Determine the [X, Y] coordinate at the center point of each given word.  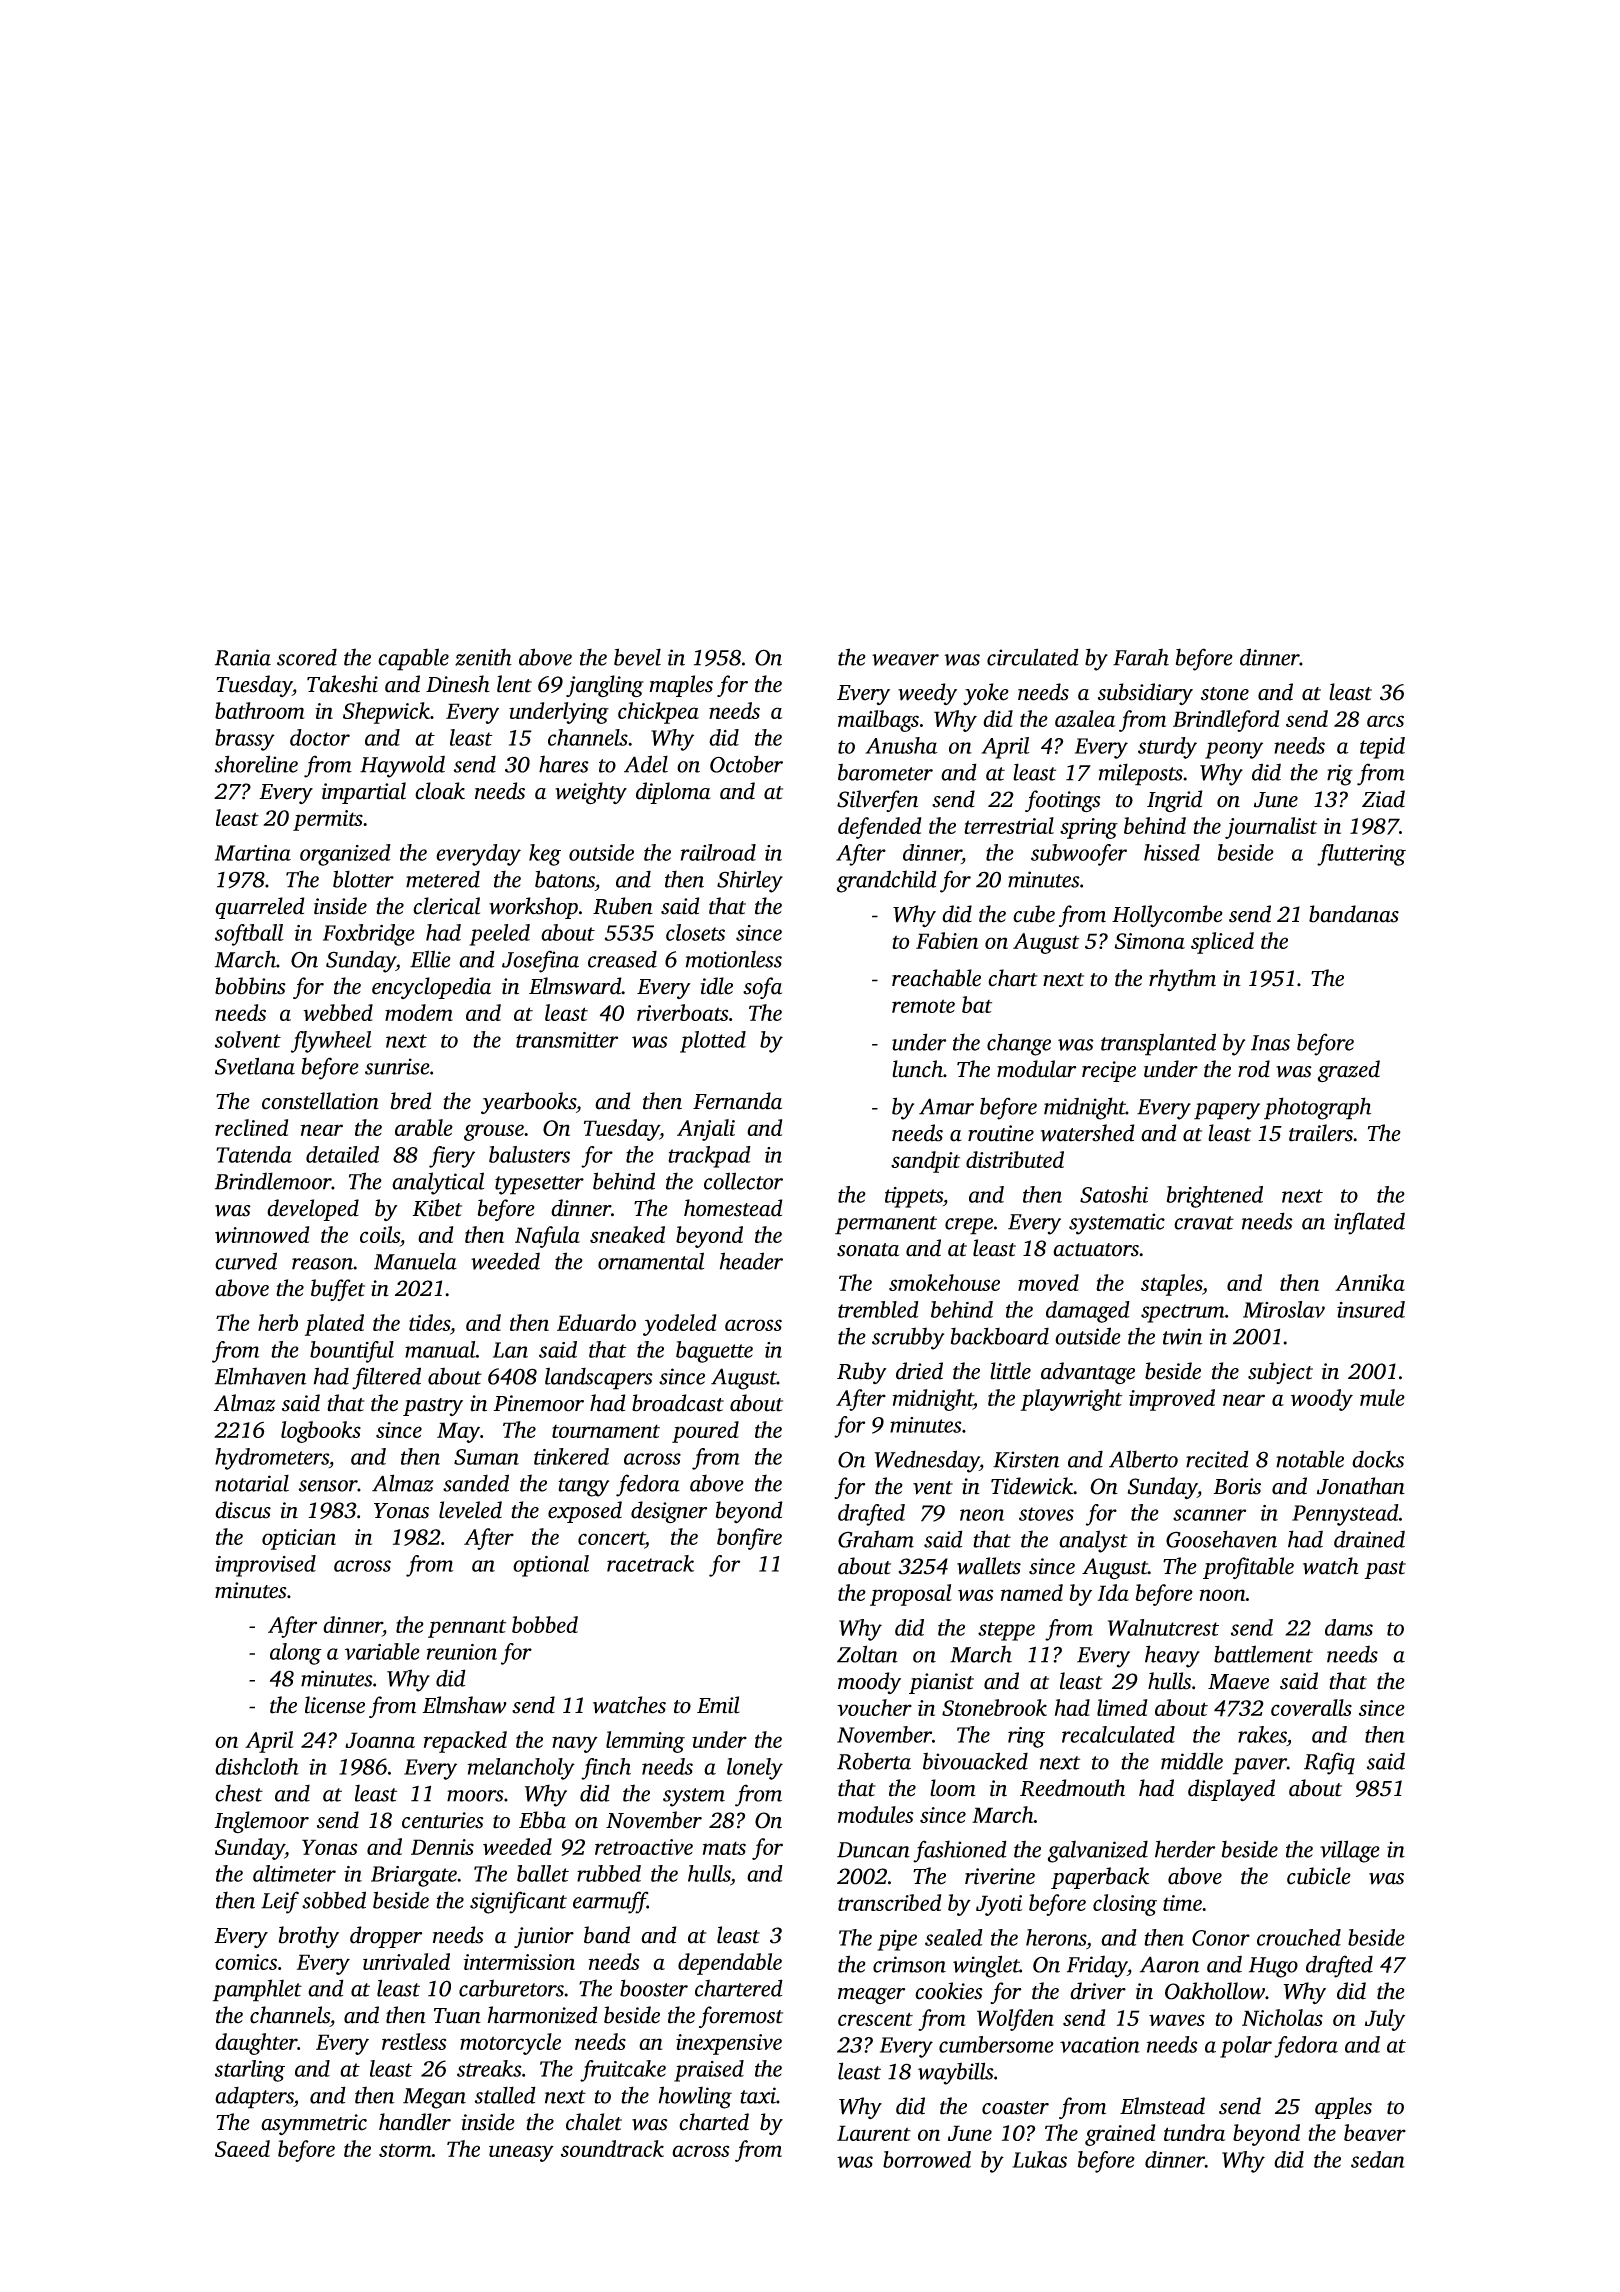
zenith [483, 657]
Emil [718, 1705]
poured [705, 1432]
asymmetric [314, 2124]
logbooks [321, 1432]
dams [1349, 1627]
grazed [1349, 1071]
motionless [734, 959]
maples [681, 686]
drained [1369, 1539]
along [296, 1654]
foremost [741, 2017]
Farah [1141, 657]
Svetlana [255, 1066]
